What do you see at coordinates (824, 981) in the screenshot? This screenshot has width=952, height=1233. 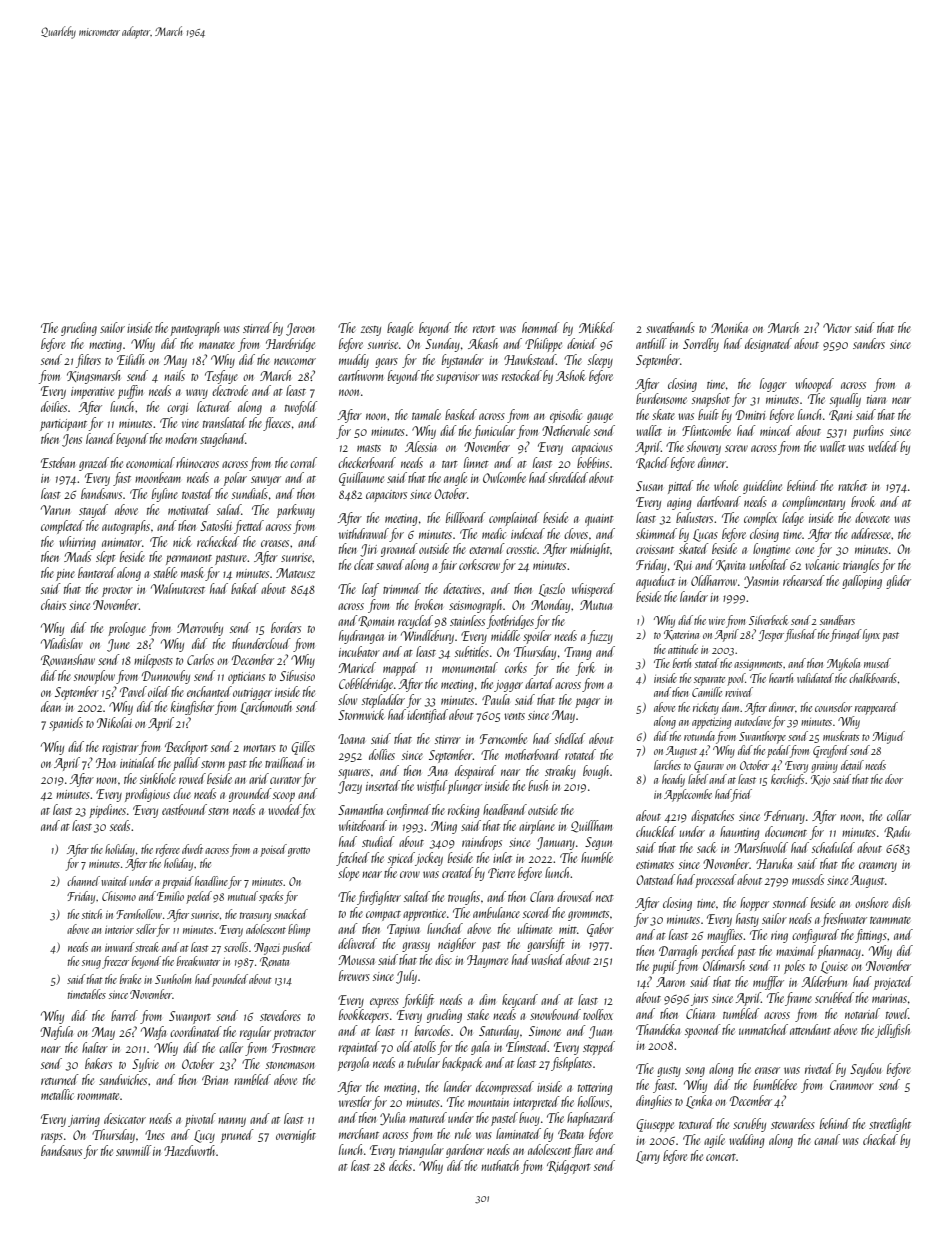 I see `Alderburn` at bounding box center [824, 981].
